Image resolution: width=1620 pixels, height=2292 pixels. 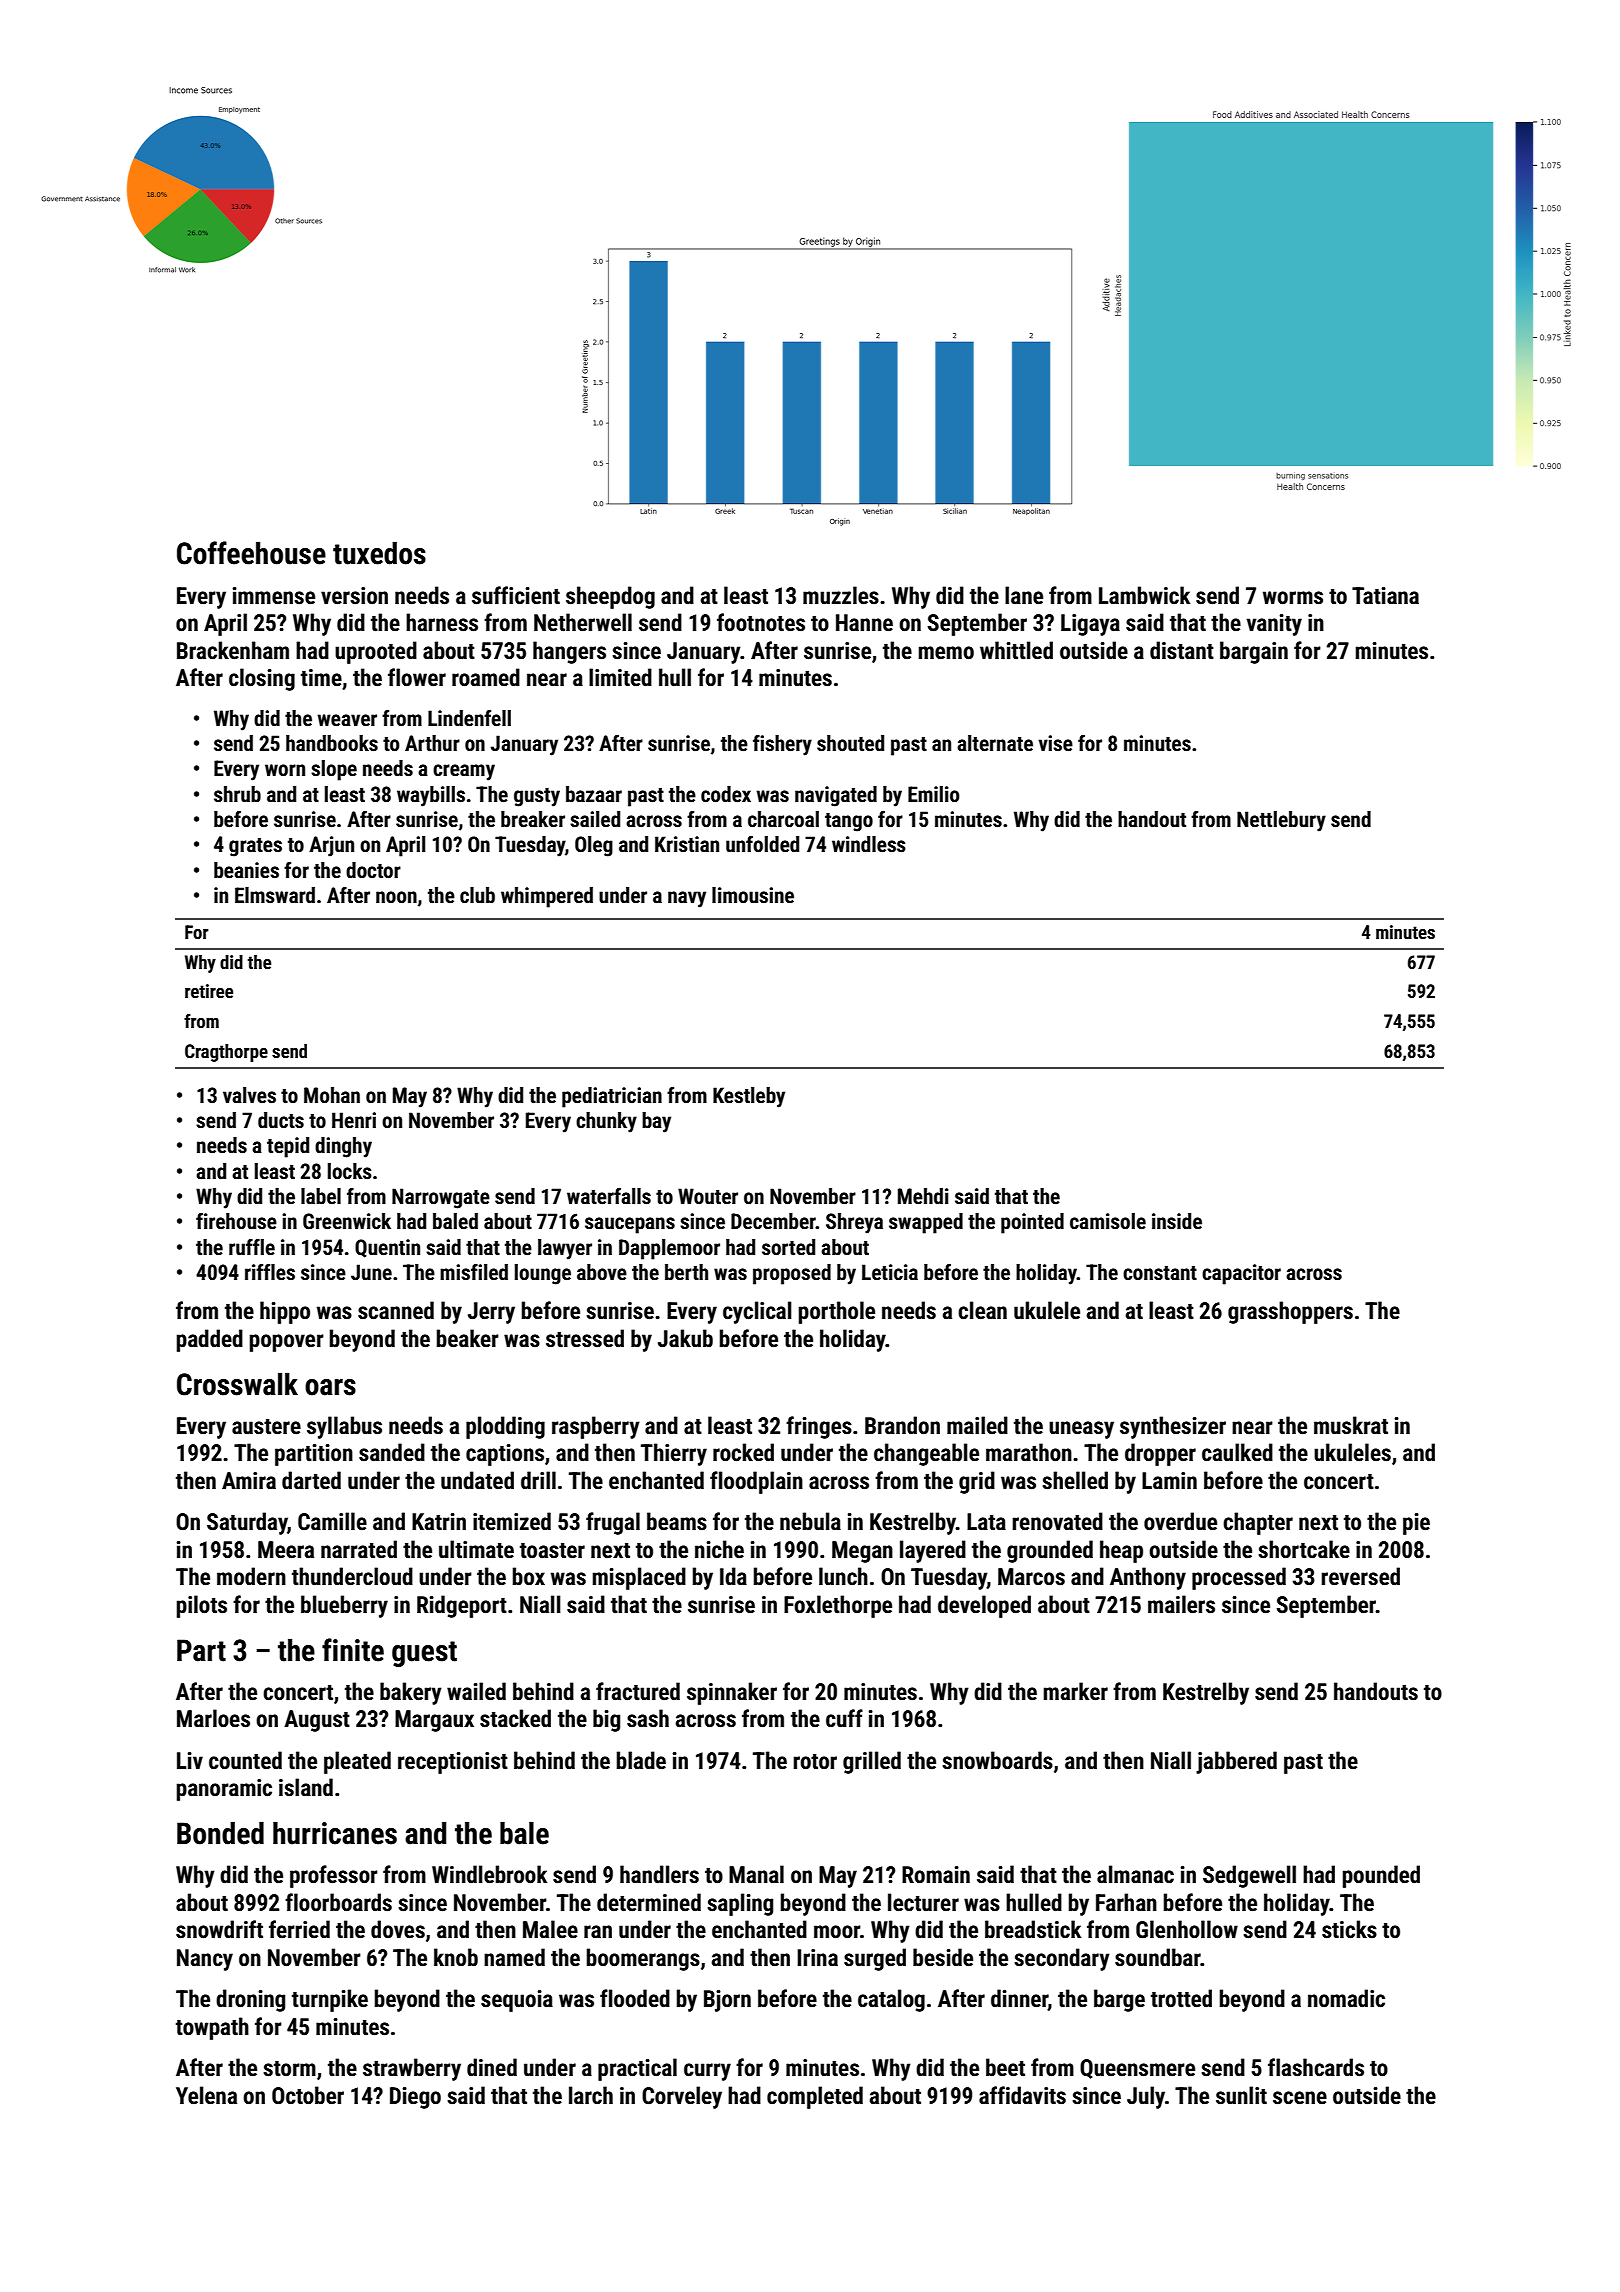 What do you see at coordinates (841, 595) in the screenshot?
I see `muzzles` at bounding box center [841, 595].
